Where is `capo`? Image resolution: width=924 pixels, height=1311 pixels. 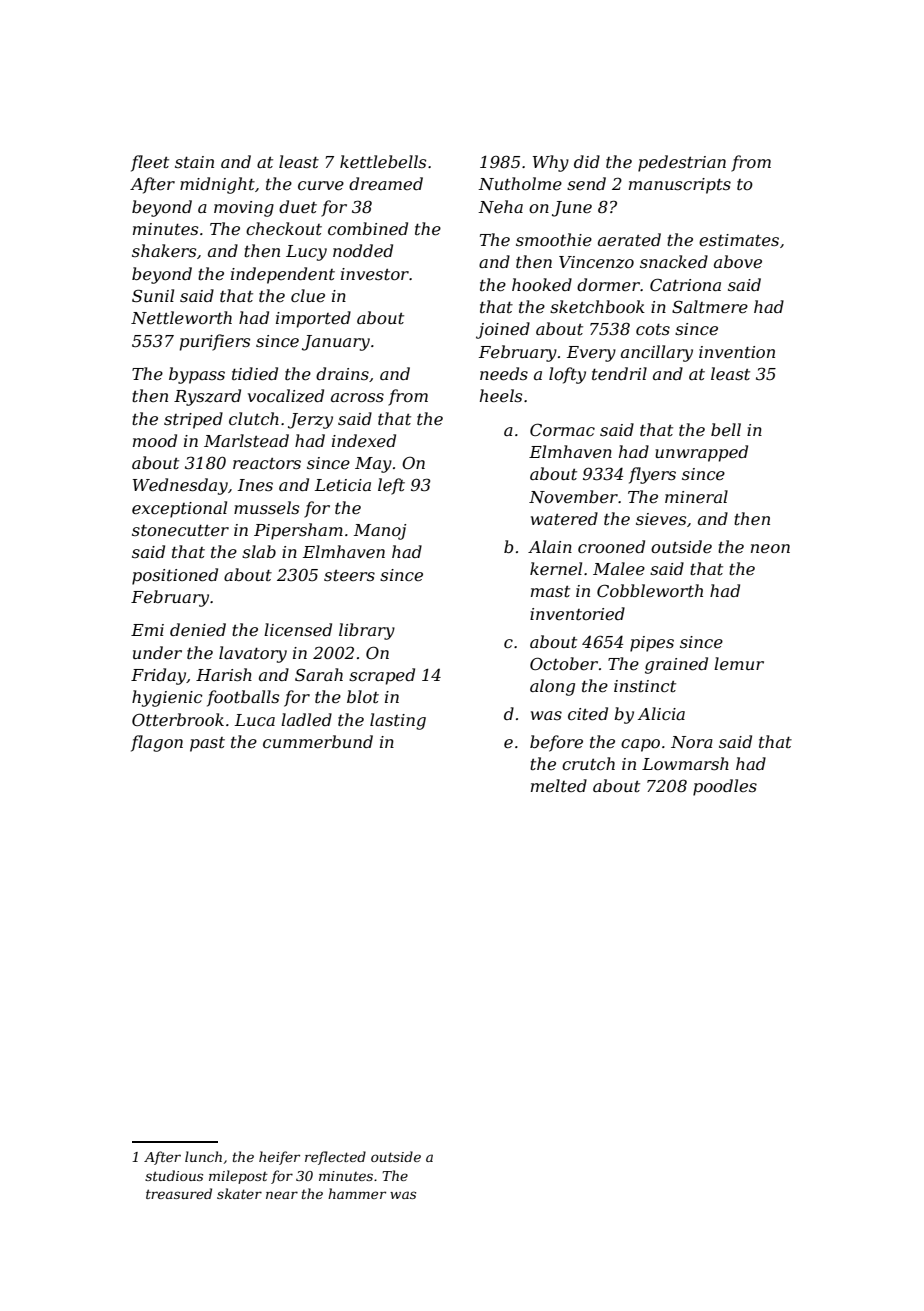 capo is located at coordinates (640, 745).
